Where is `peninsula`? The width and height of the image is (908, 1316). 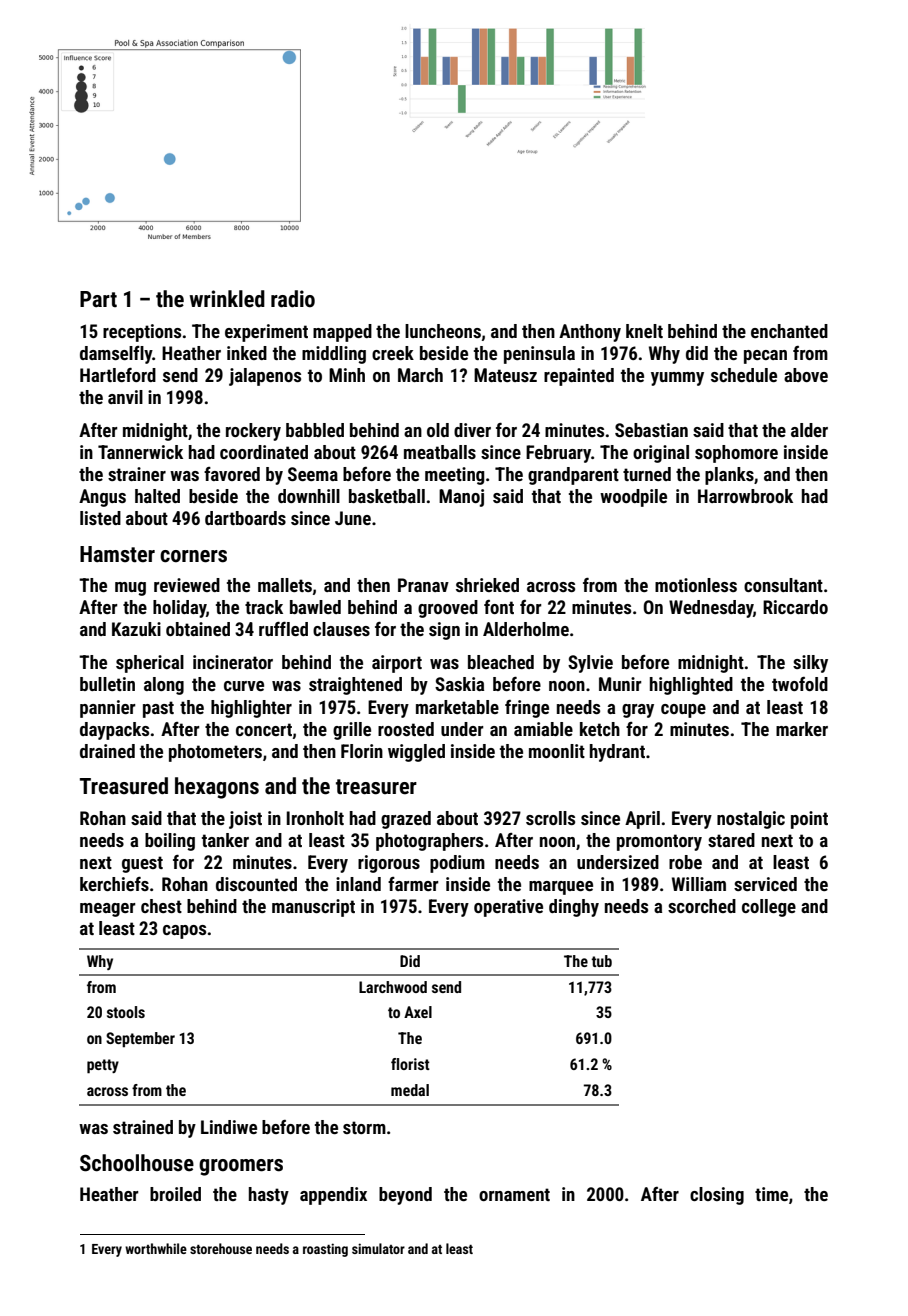
peninsula is located at coordinates (539, 355).
